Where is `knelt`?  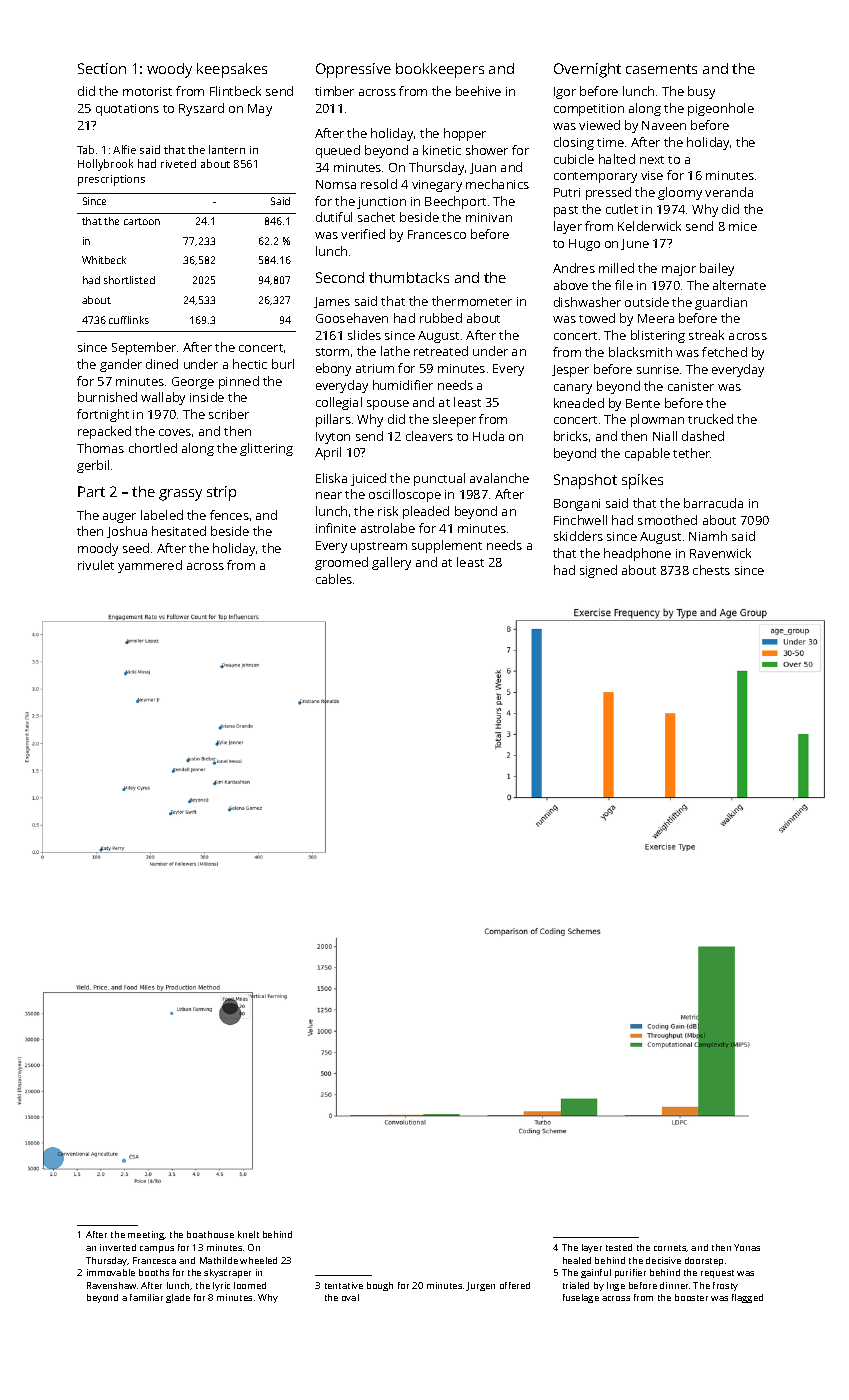 knelt is located at coordinates (248, 1234).
